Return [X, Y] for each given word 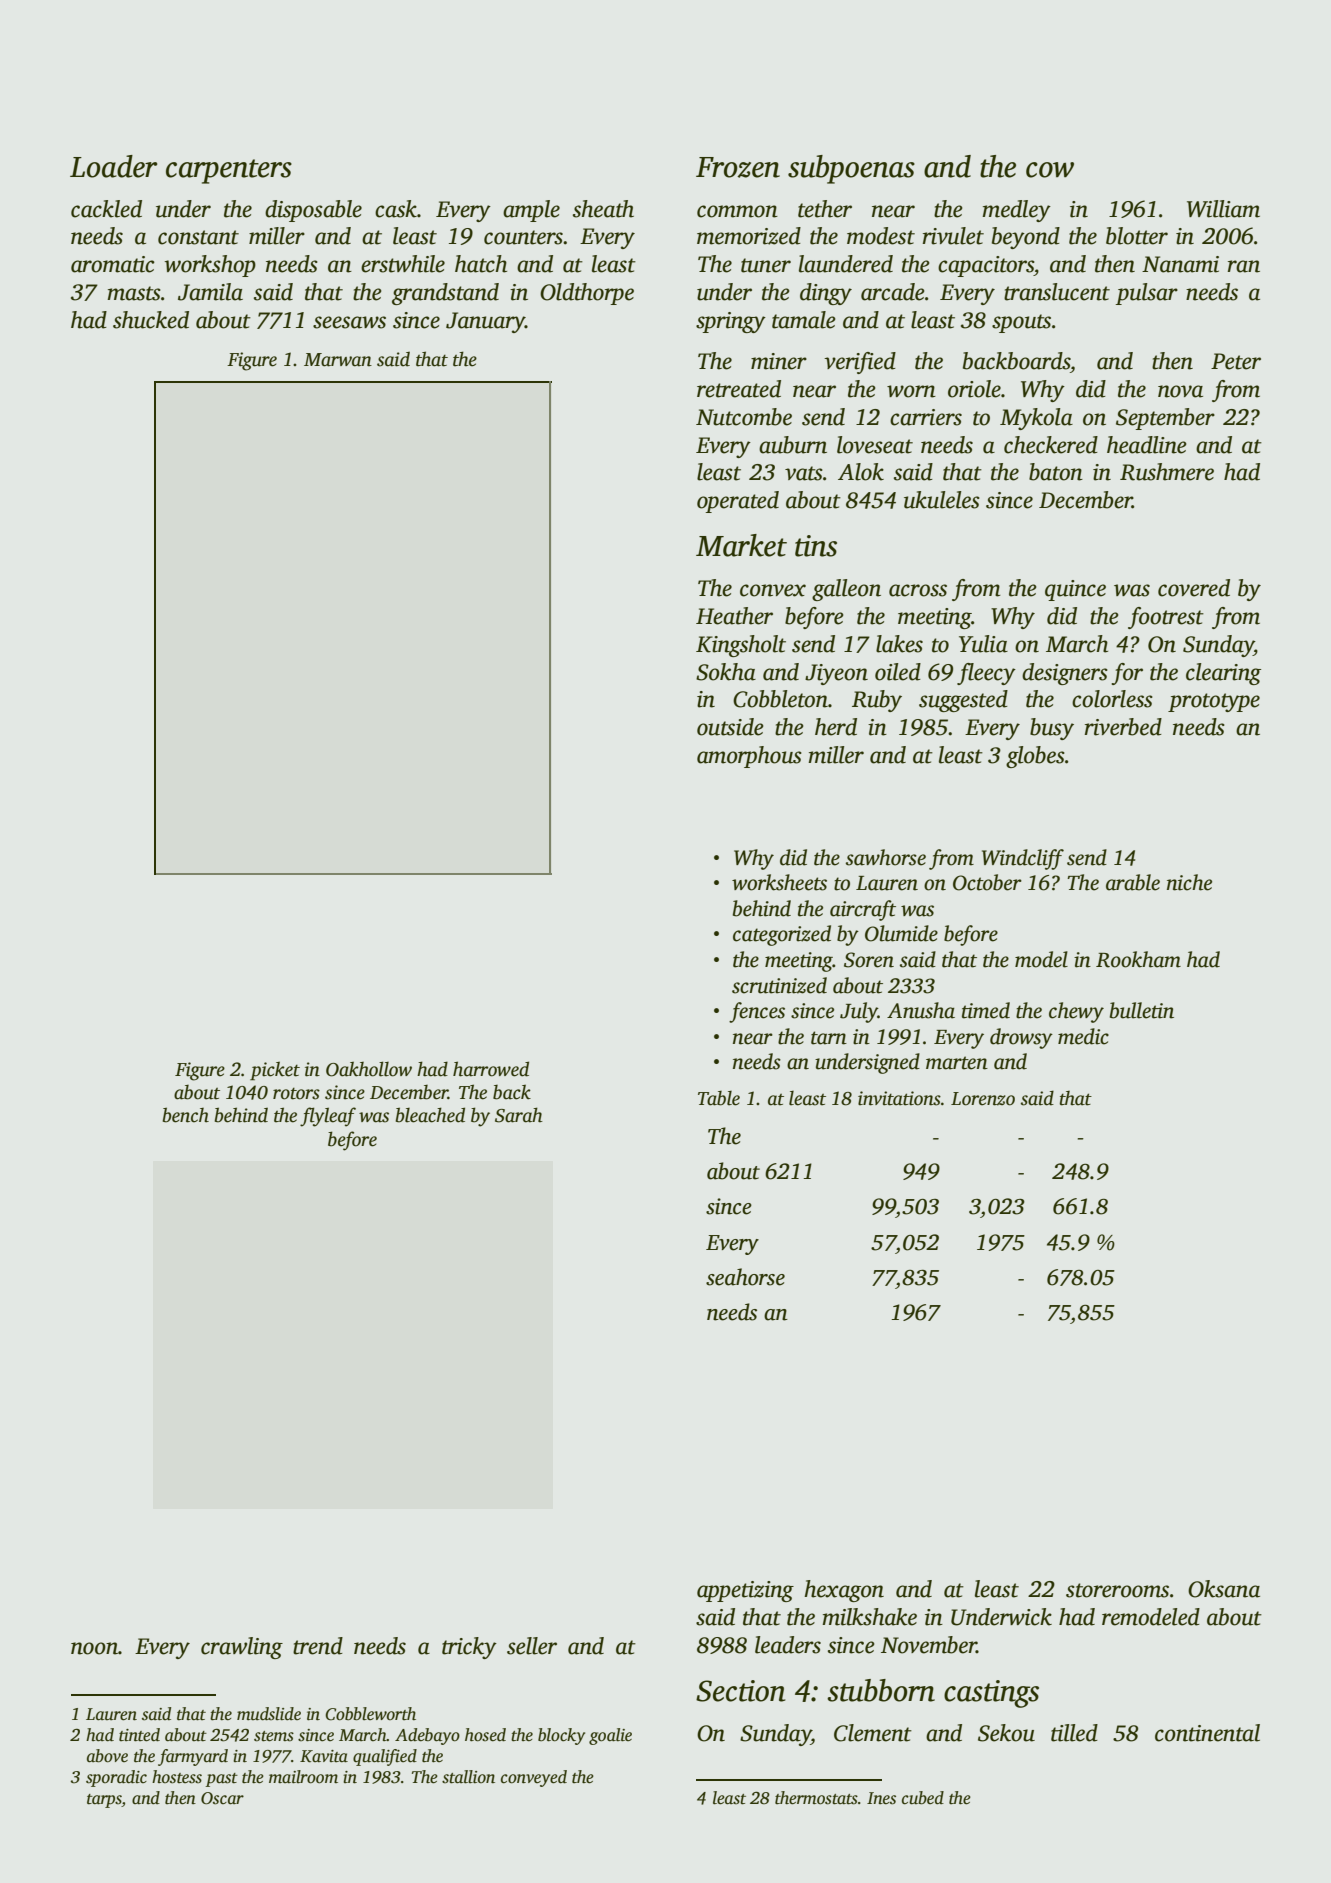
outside [730, 727]
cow [1050, 170]
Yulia [983, 644]
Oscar [222, 1798]
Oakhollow [369, 1069]
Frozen [738, 167]
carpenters [229, 171]
